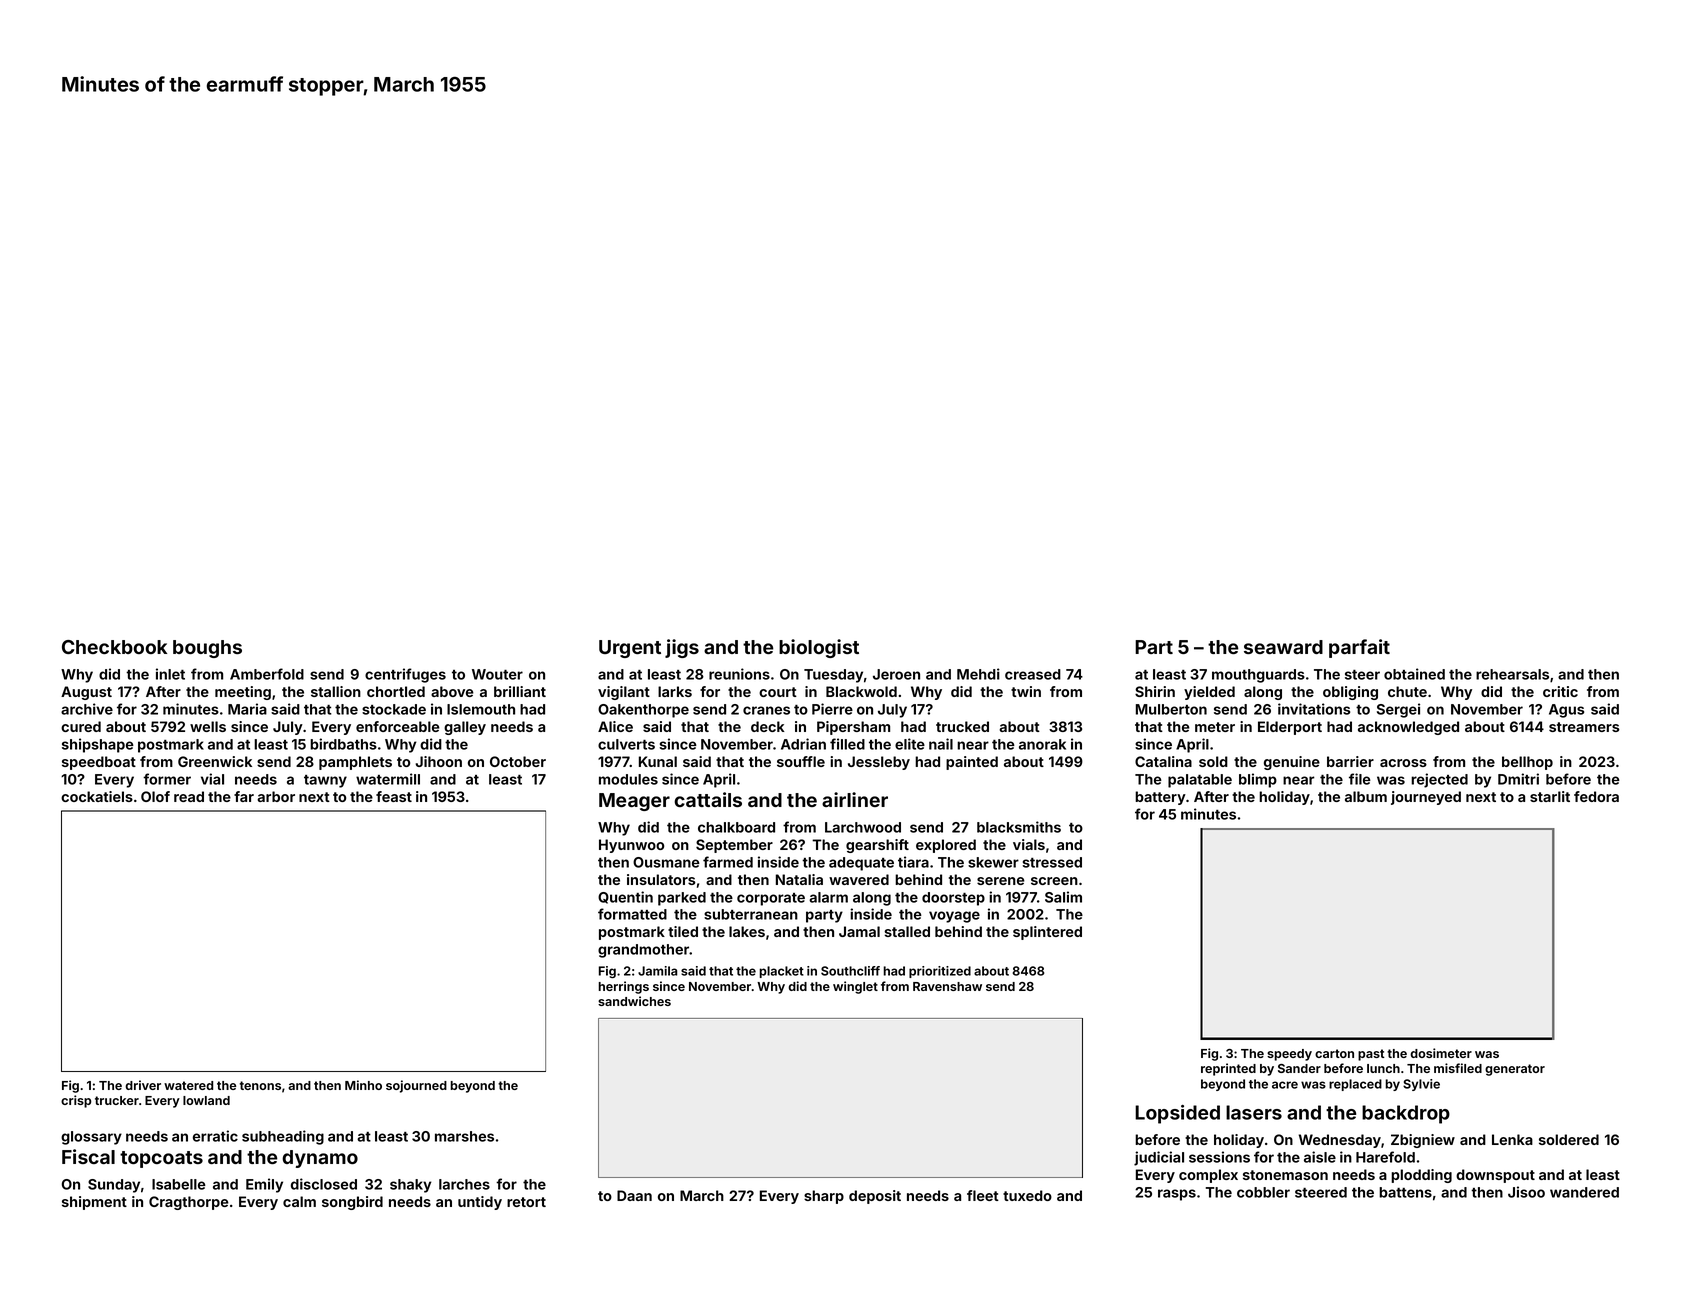 The image size is (1681, 1299). What do you see at coordinates (632, 914) in the page?
I see `formatted` at bounding box center [632, 914].
